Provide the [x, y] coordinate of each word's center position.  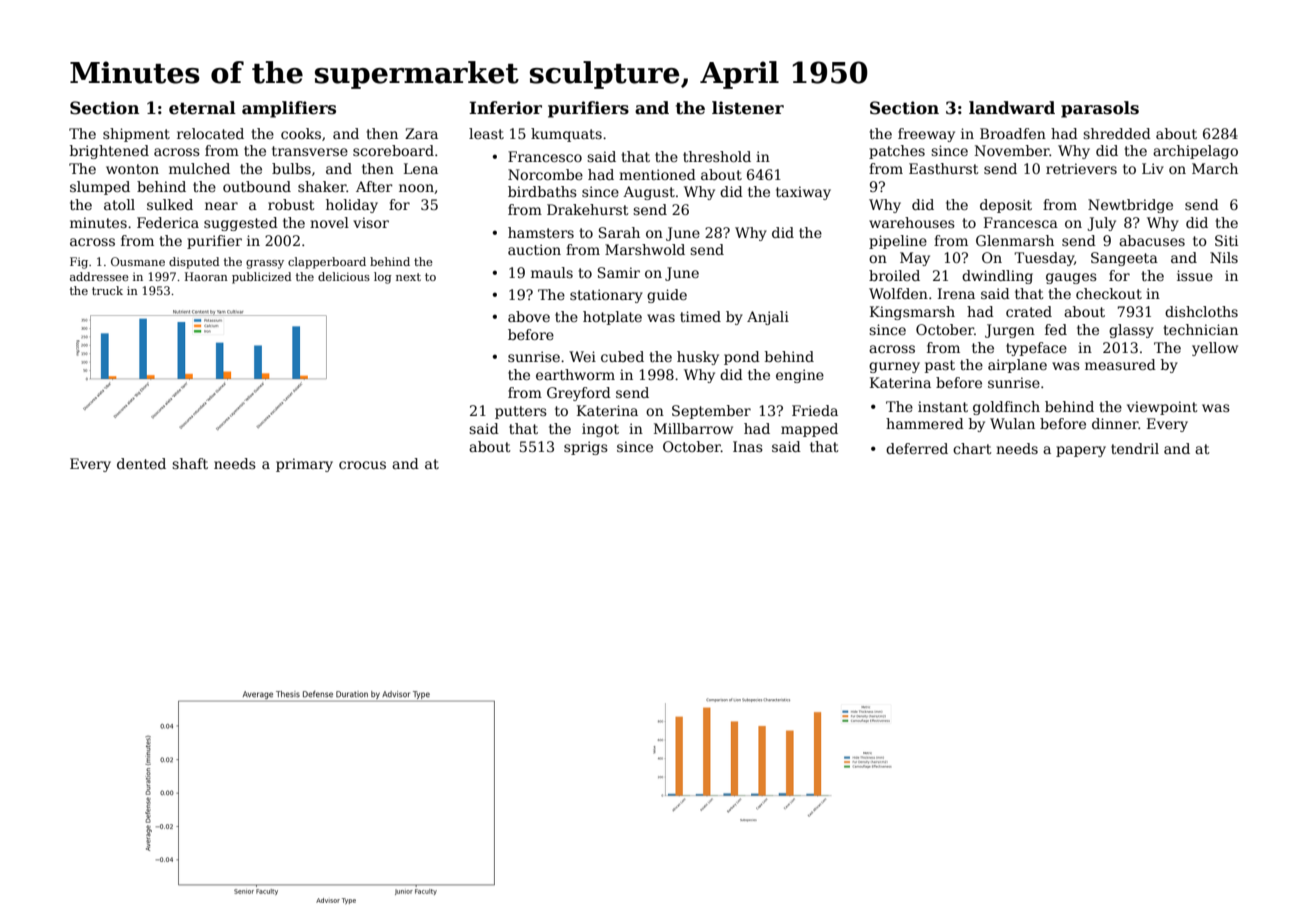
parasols [1100, 109]
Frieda [815, 410]
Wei [582, 356]
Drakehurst [587, 209]
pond [742, 358]
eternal [202, 108]
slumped [100, 188]
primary [304, 465]
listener [748, 108]
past [940, 366]
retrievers [1081, 168]
